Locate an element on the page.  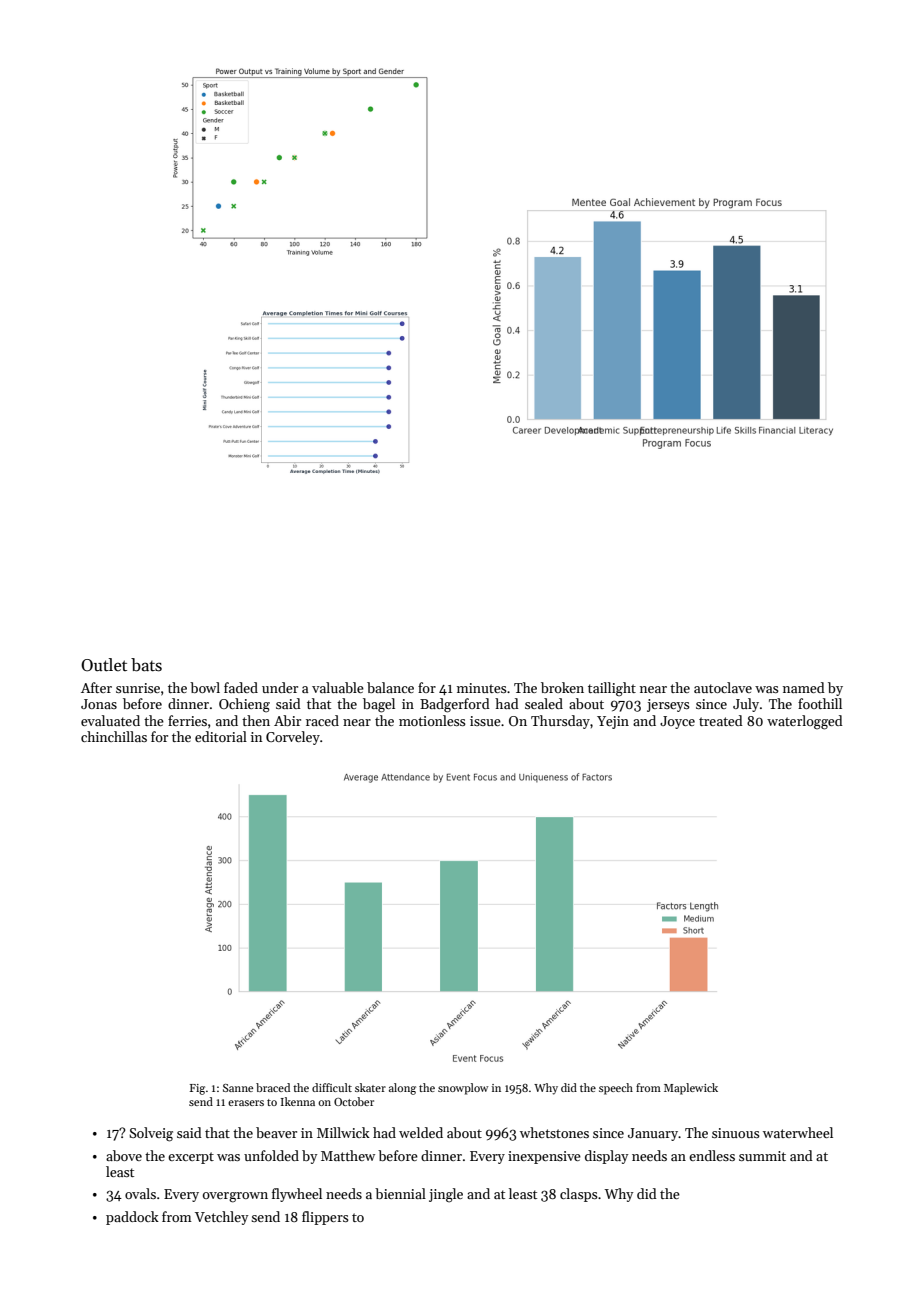
balance is located at coordinates (390, 687).
